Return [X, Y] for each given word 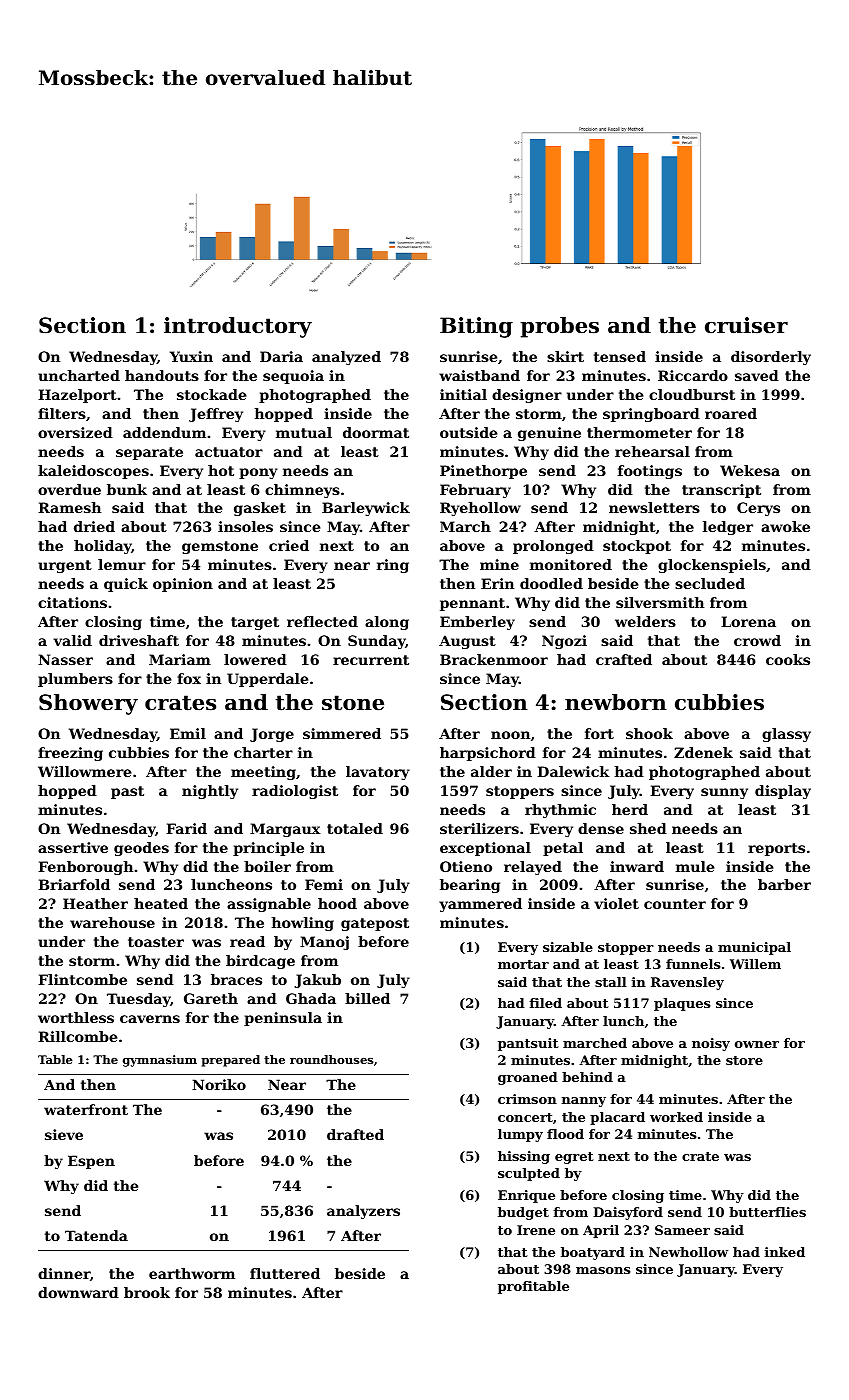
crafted [624, 659]
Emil [188, 733]
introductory [238, 327]
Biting [476, 327]
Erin [497, 583]
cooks [788, 659]
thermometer [639, 432]
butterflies [767, 1212]
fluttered [285, 1273]
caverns [150, 1019]
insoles [245, 526]
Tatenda [96, 1235]
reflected [322, 621]
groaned [528, 1078]
